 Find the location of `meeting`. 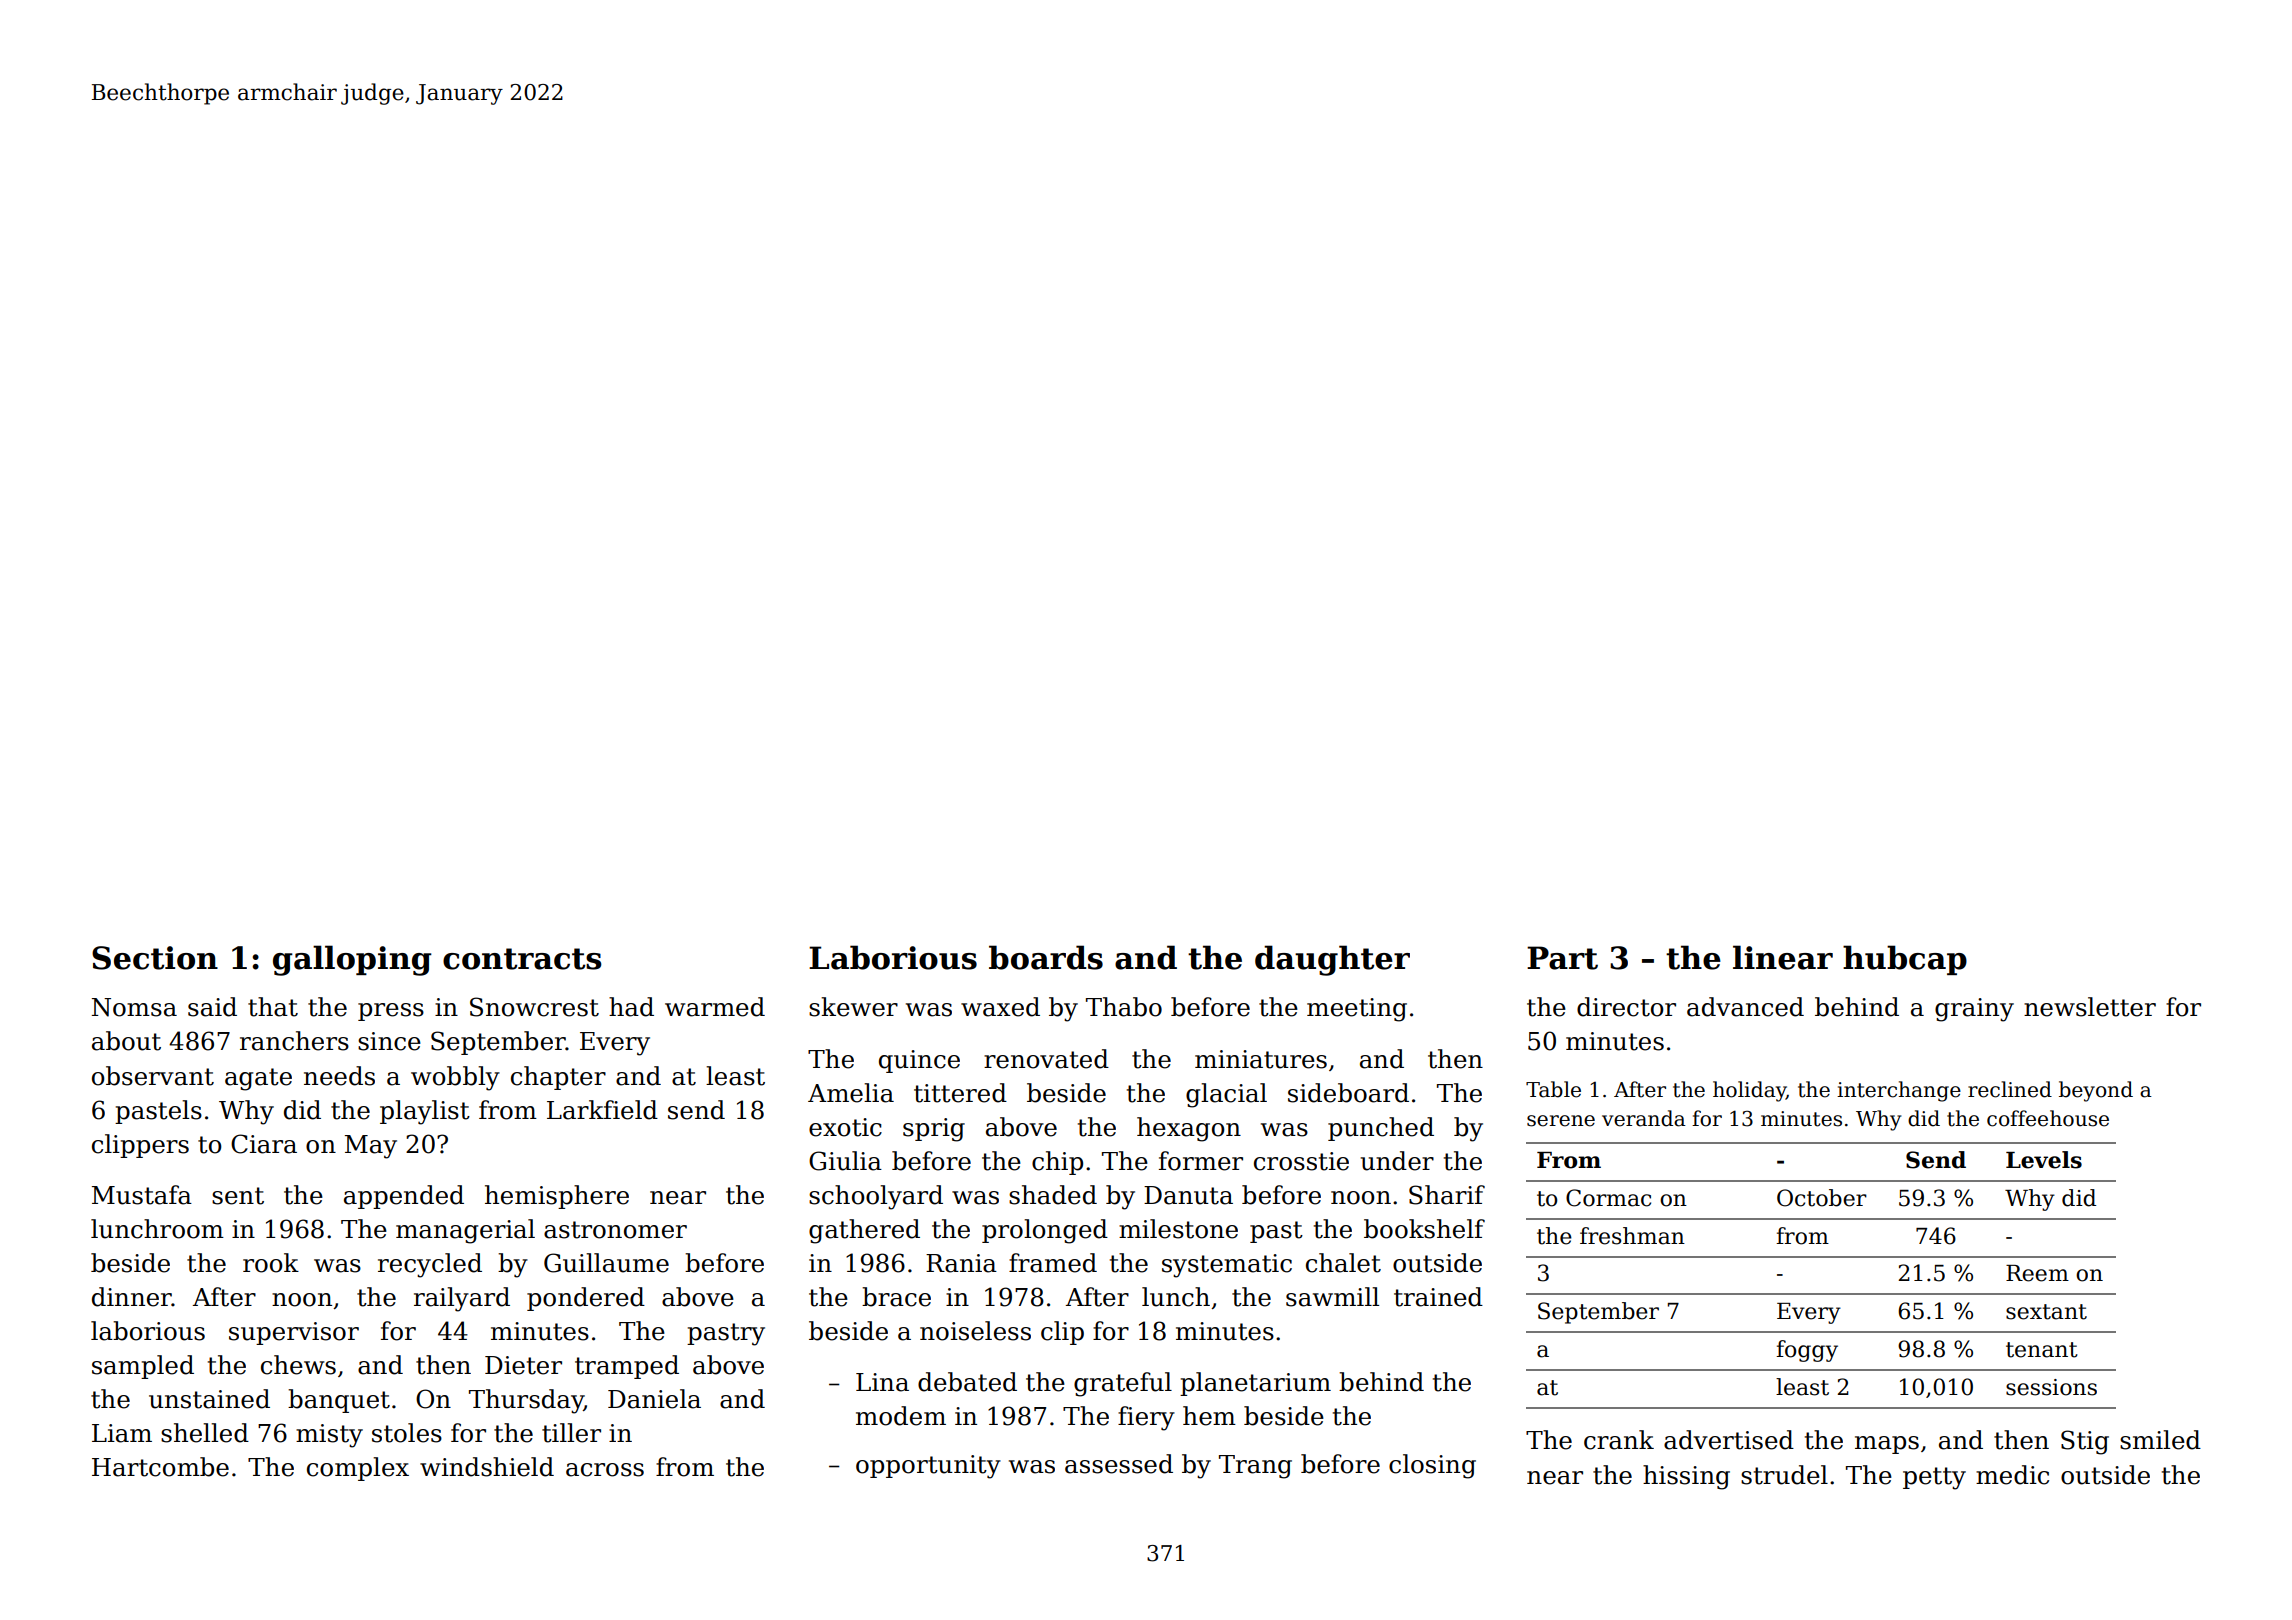

meeting is located at coordinates (1357, 1010).
